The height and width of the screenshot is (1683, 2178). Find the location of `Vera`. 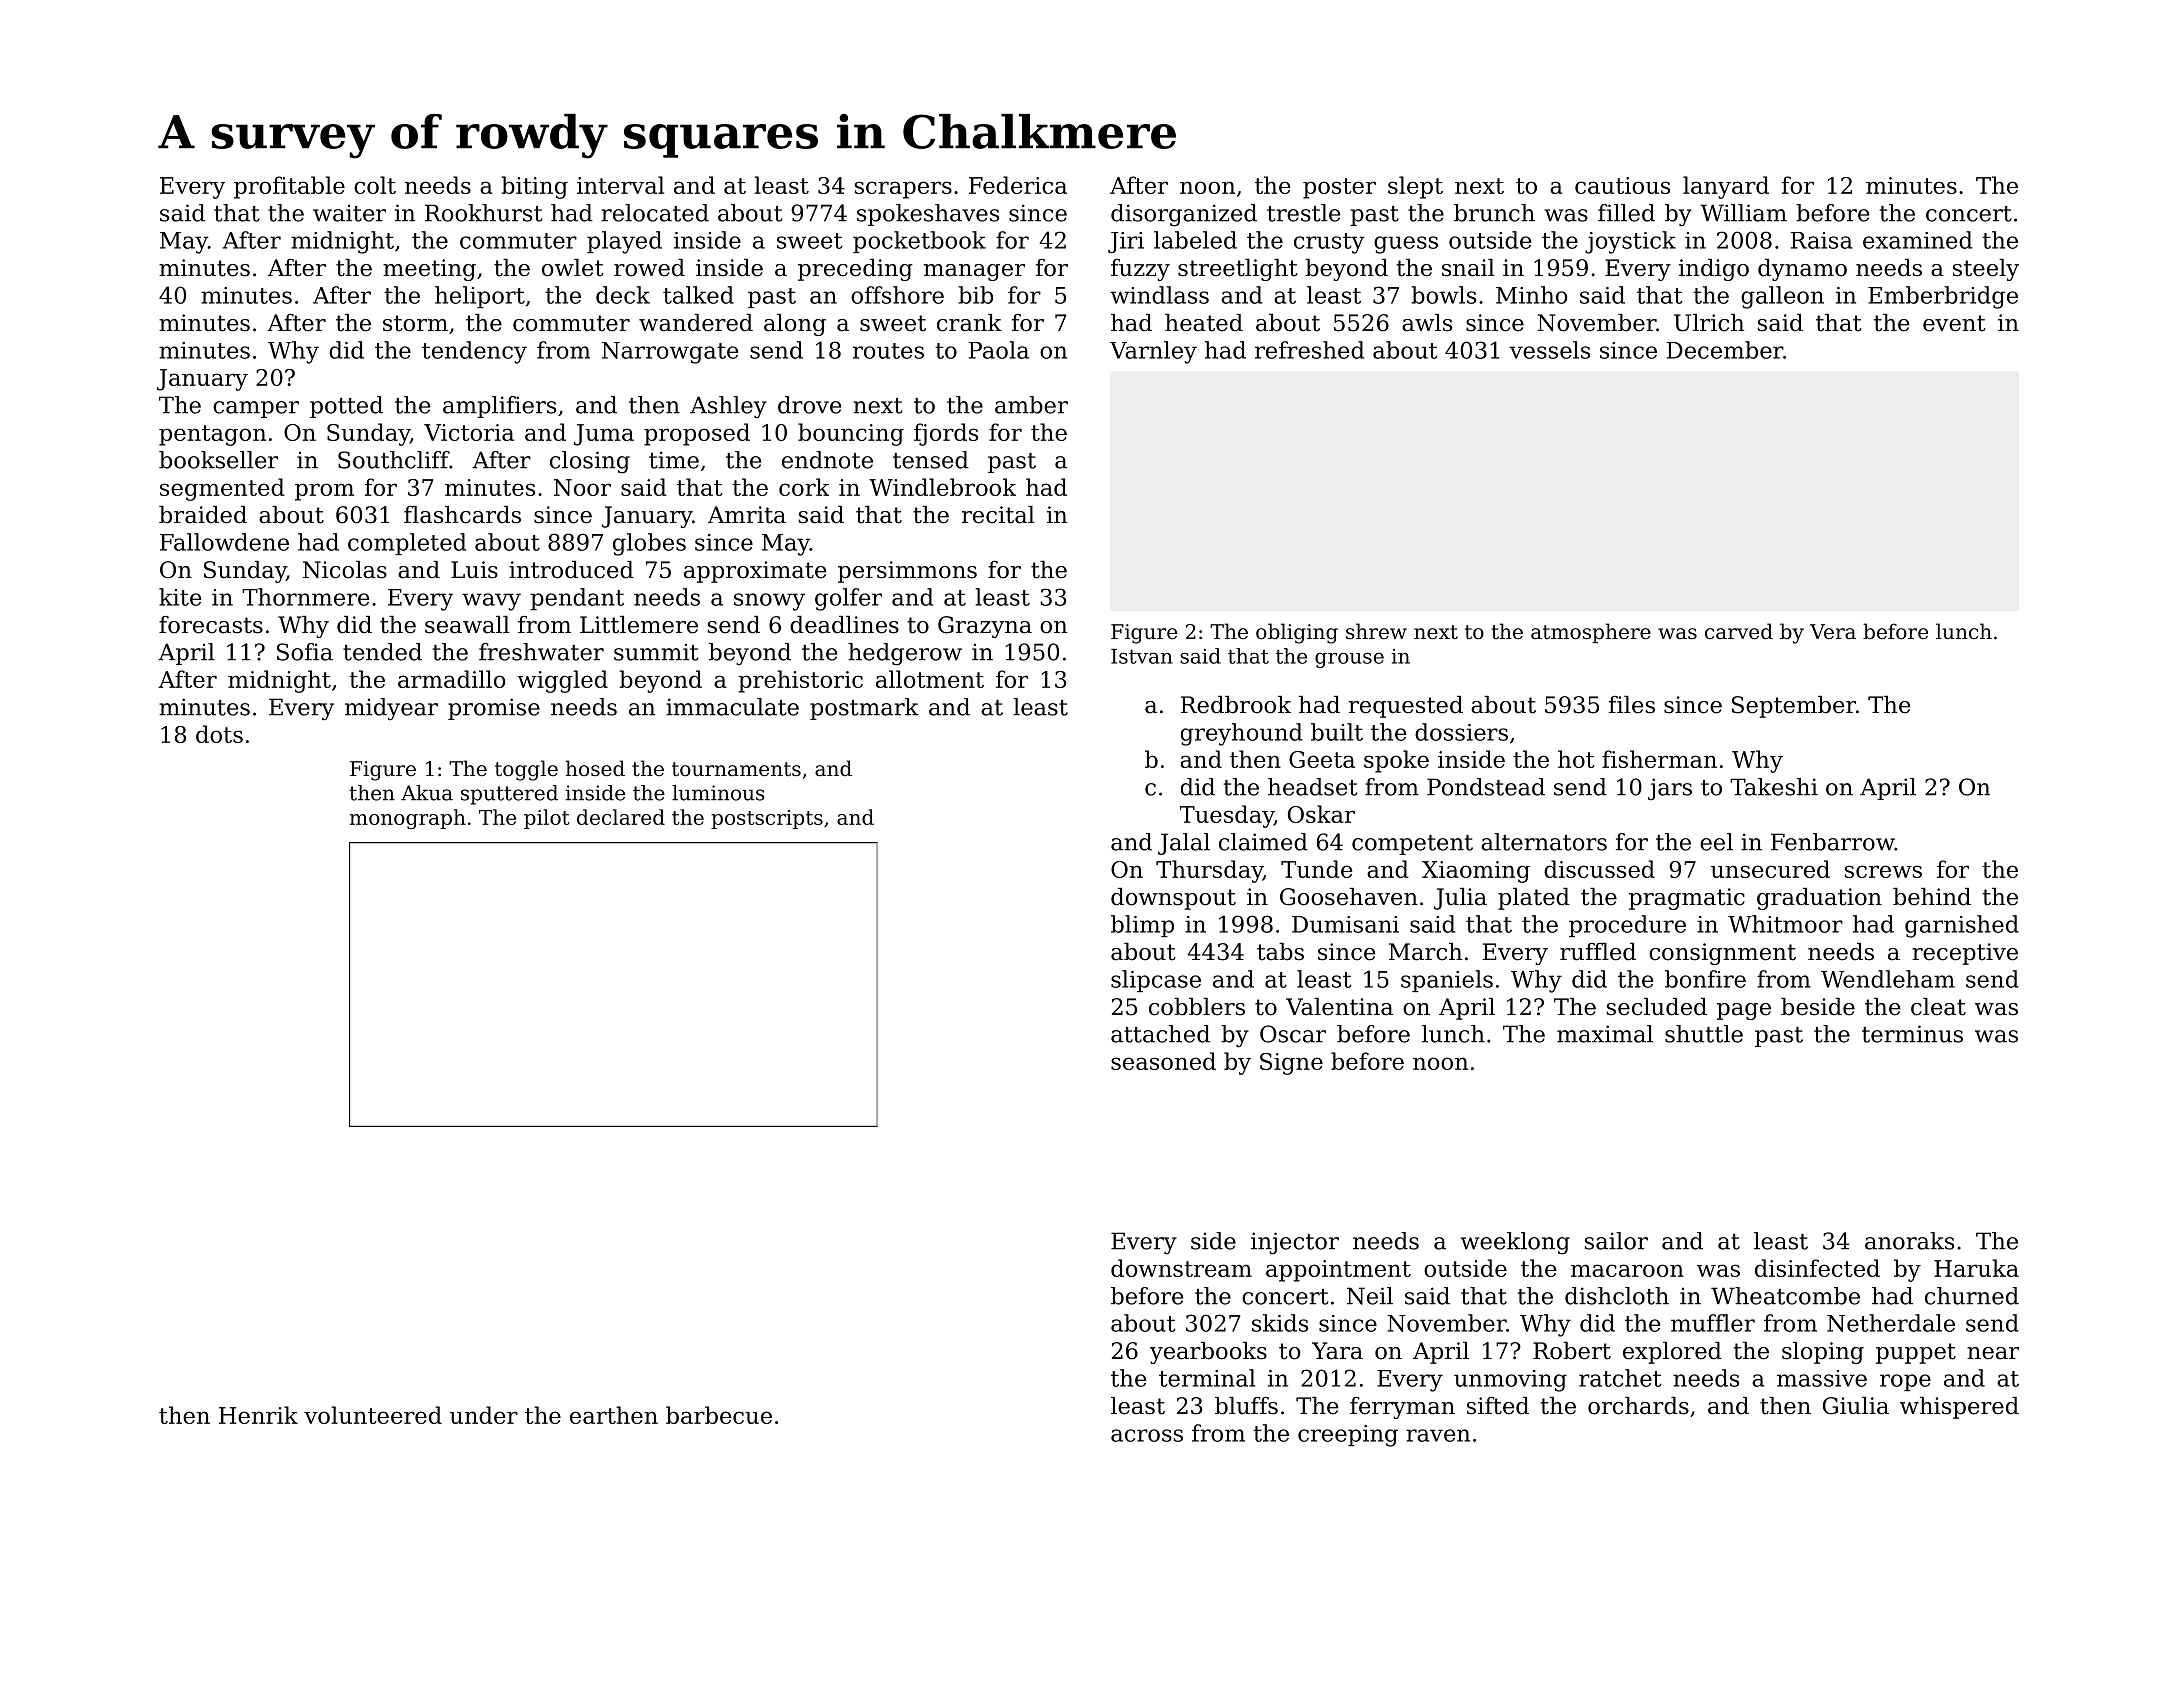

Vera is located at coordinates (1833, 632).
